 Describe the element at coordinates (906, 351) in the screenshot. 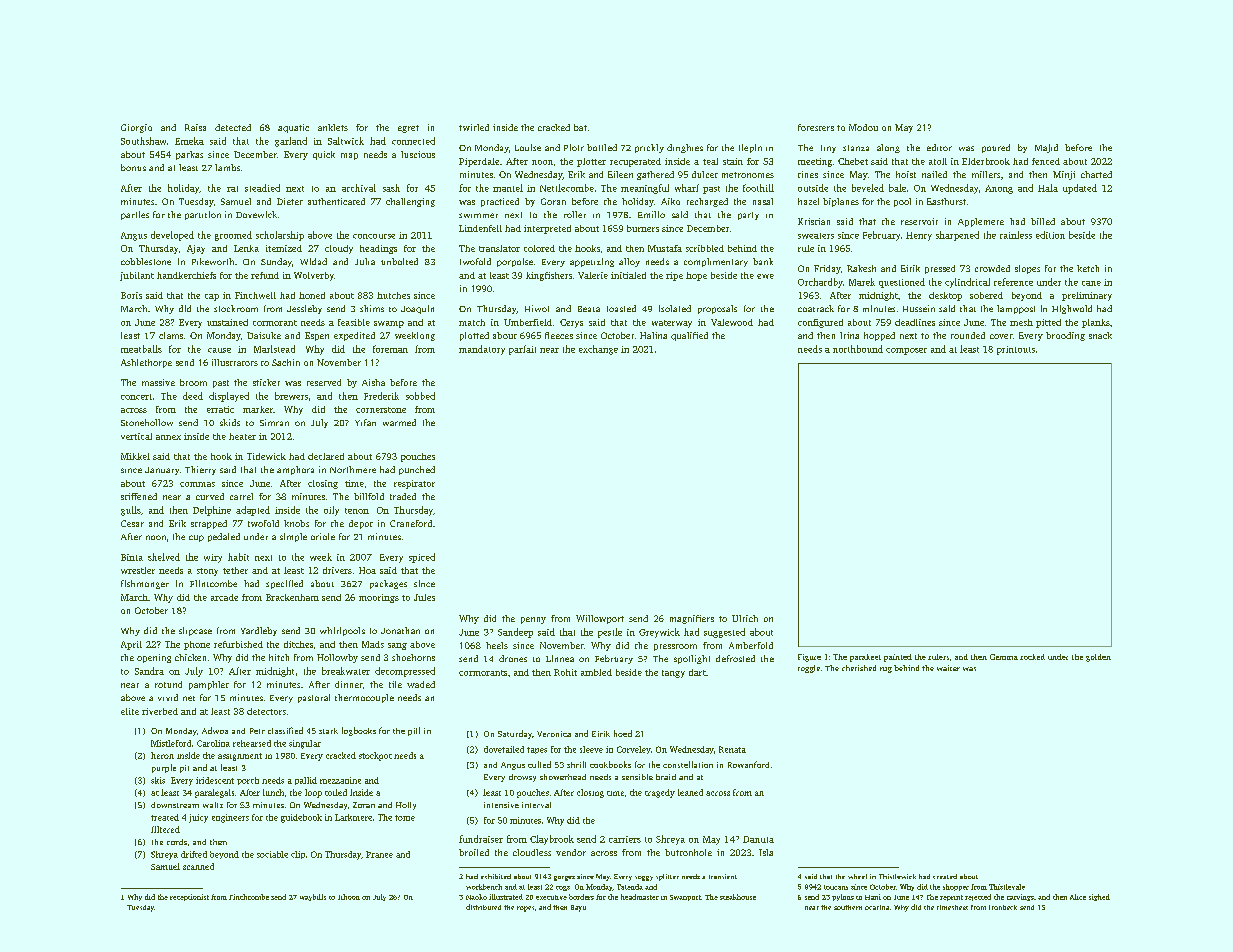

I see `composer` at that location.
